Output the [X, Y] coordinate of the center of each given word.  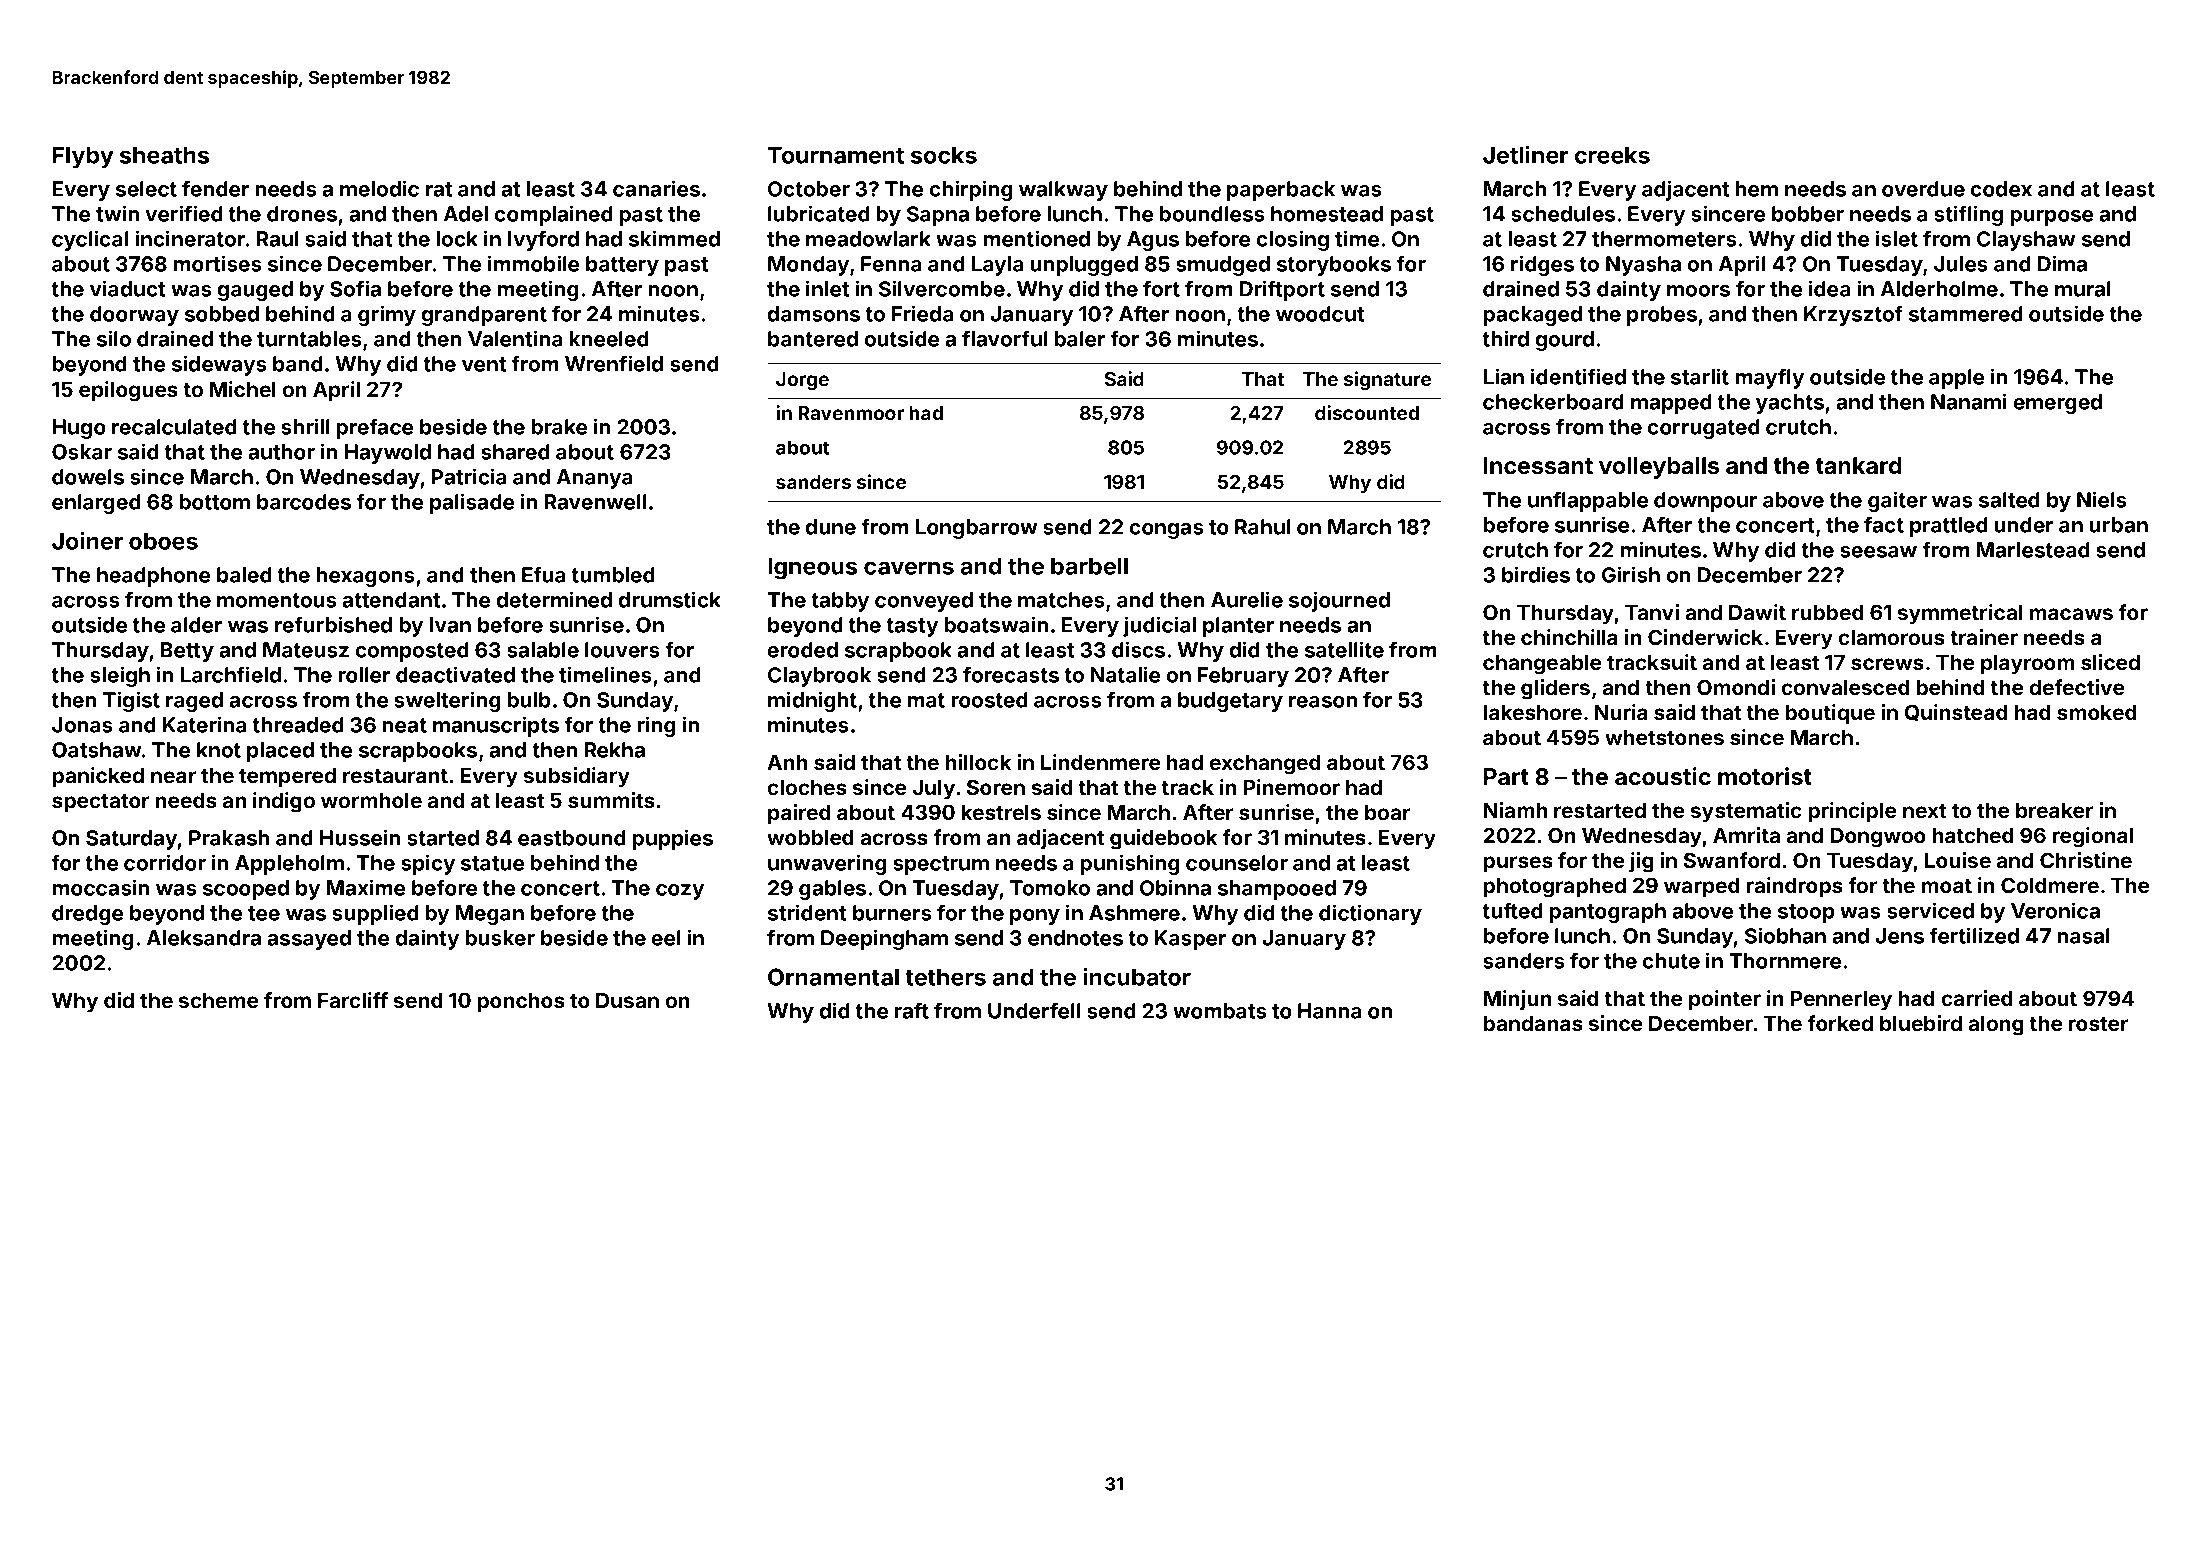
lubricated [819, 213]
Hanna [1330, 1011]
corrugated [1704, 429]
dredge [87, 915]
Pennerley [1841, 1001]
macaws [2071, 614]
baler [1080, 339]
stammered [1966, 314]
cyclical [90, 240]
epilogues [128, 391]
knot [219, 750]
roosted [990, 700]
